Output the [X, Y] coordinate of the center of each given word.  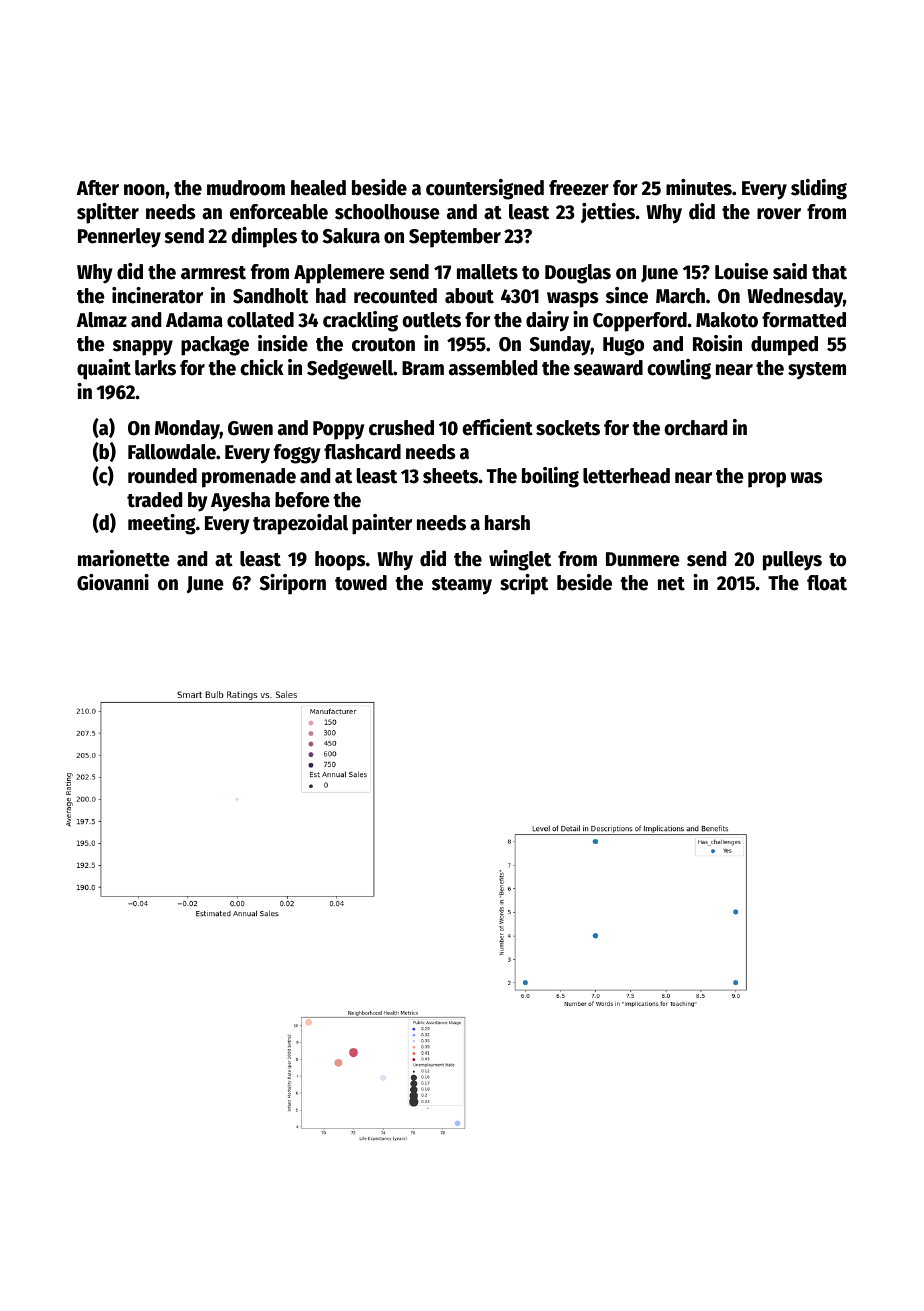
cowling [679, 369]
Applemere [339, 274]
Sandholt [270, 296]
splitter [108, 213]
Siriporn [293, 584]
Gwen [250, 428]
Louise [741, 271]
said [790, 271]
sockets [568, 428]
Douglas [578, 274]
